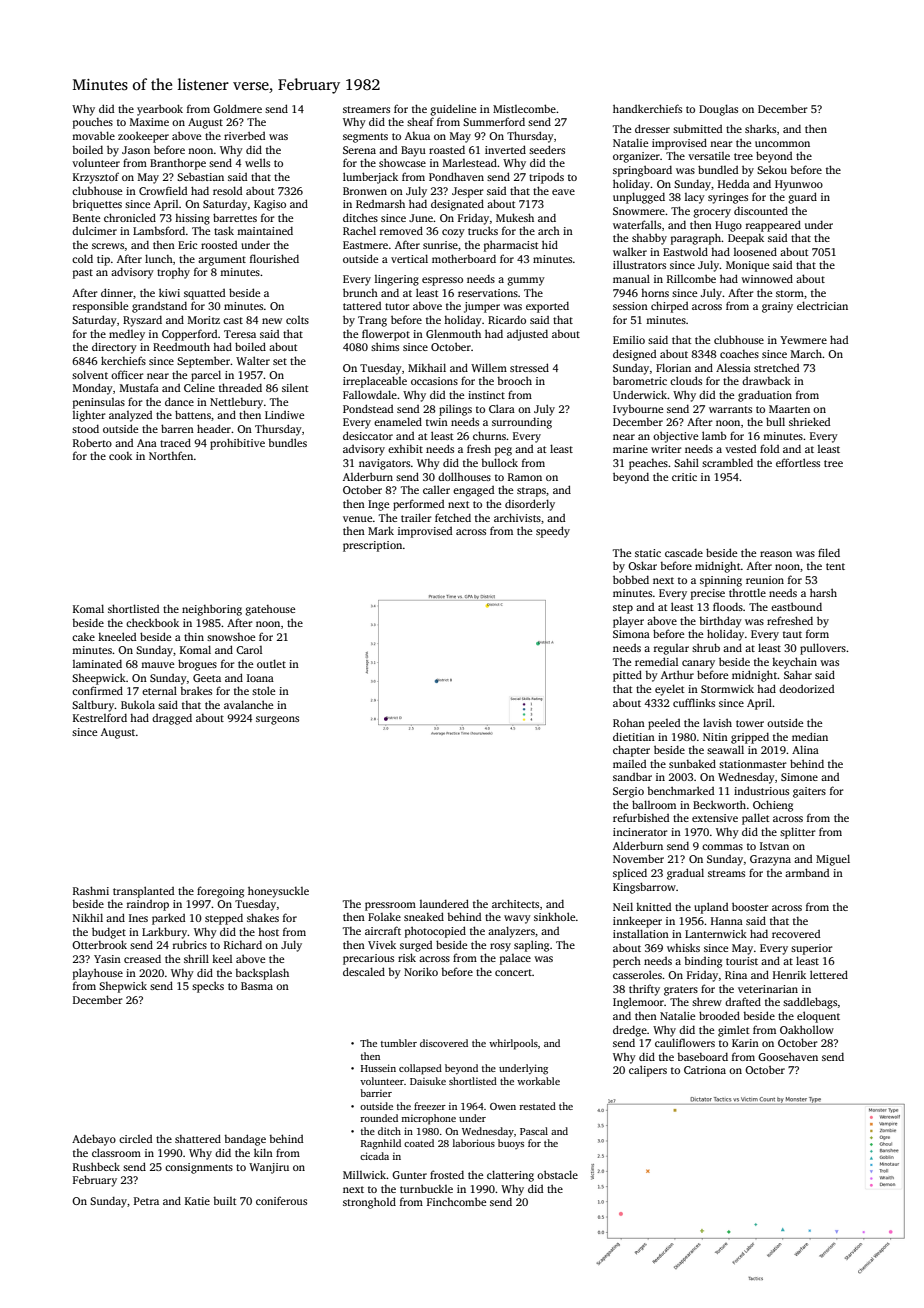  I want to click on Noriko, so click(421, 971).
